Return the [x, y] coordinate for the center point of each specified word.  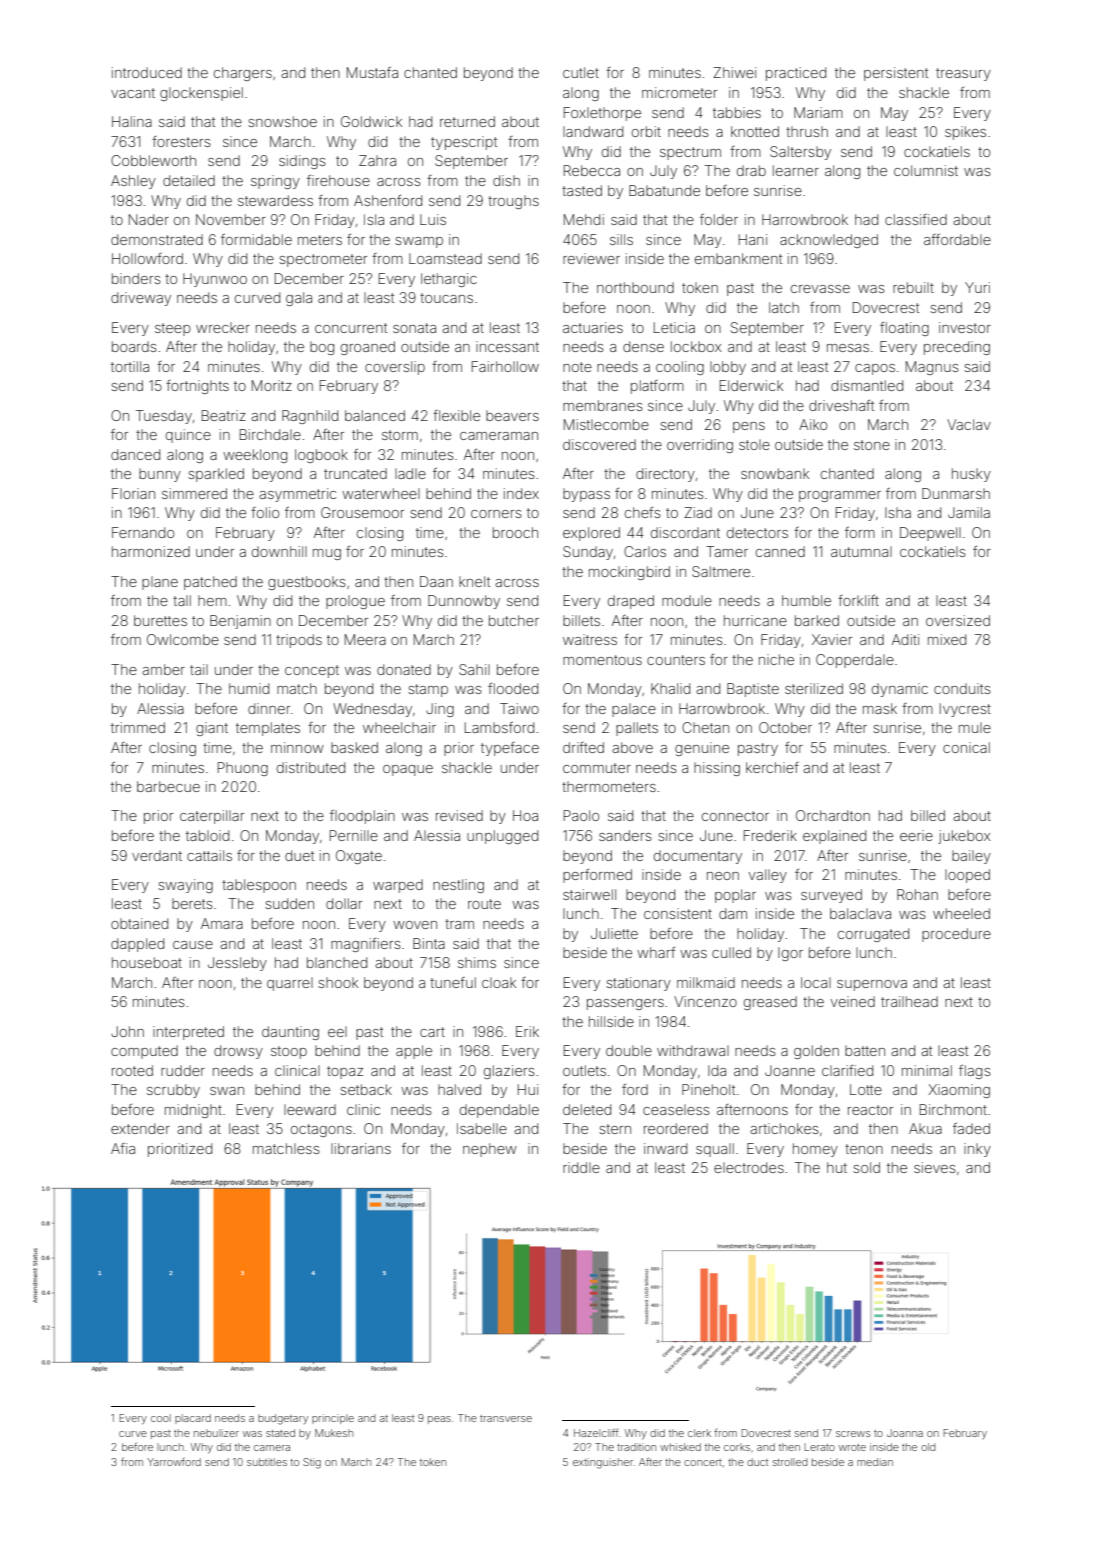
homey [815, 1150]
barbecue [168, 786]
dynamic [900, 690]
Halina [132, 121]
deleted [587, 1109]
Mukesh [334, 1433]
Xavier [832, 639]
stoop [289, 1052]
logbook [321, 456]
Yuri [977, 287]
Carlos [645, 551]
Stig [312, 1463]
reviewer [591, 258]
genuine [702, 749]
